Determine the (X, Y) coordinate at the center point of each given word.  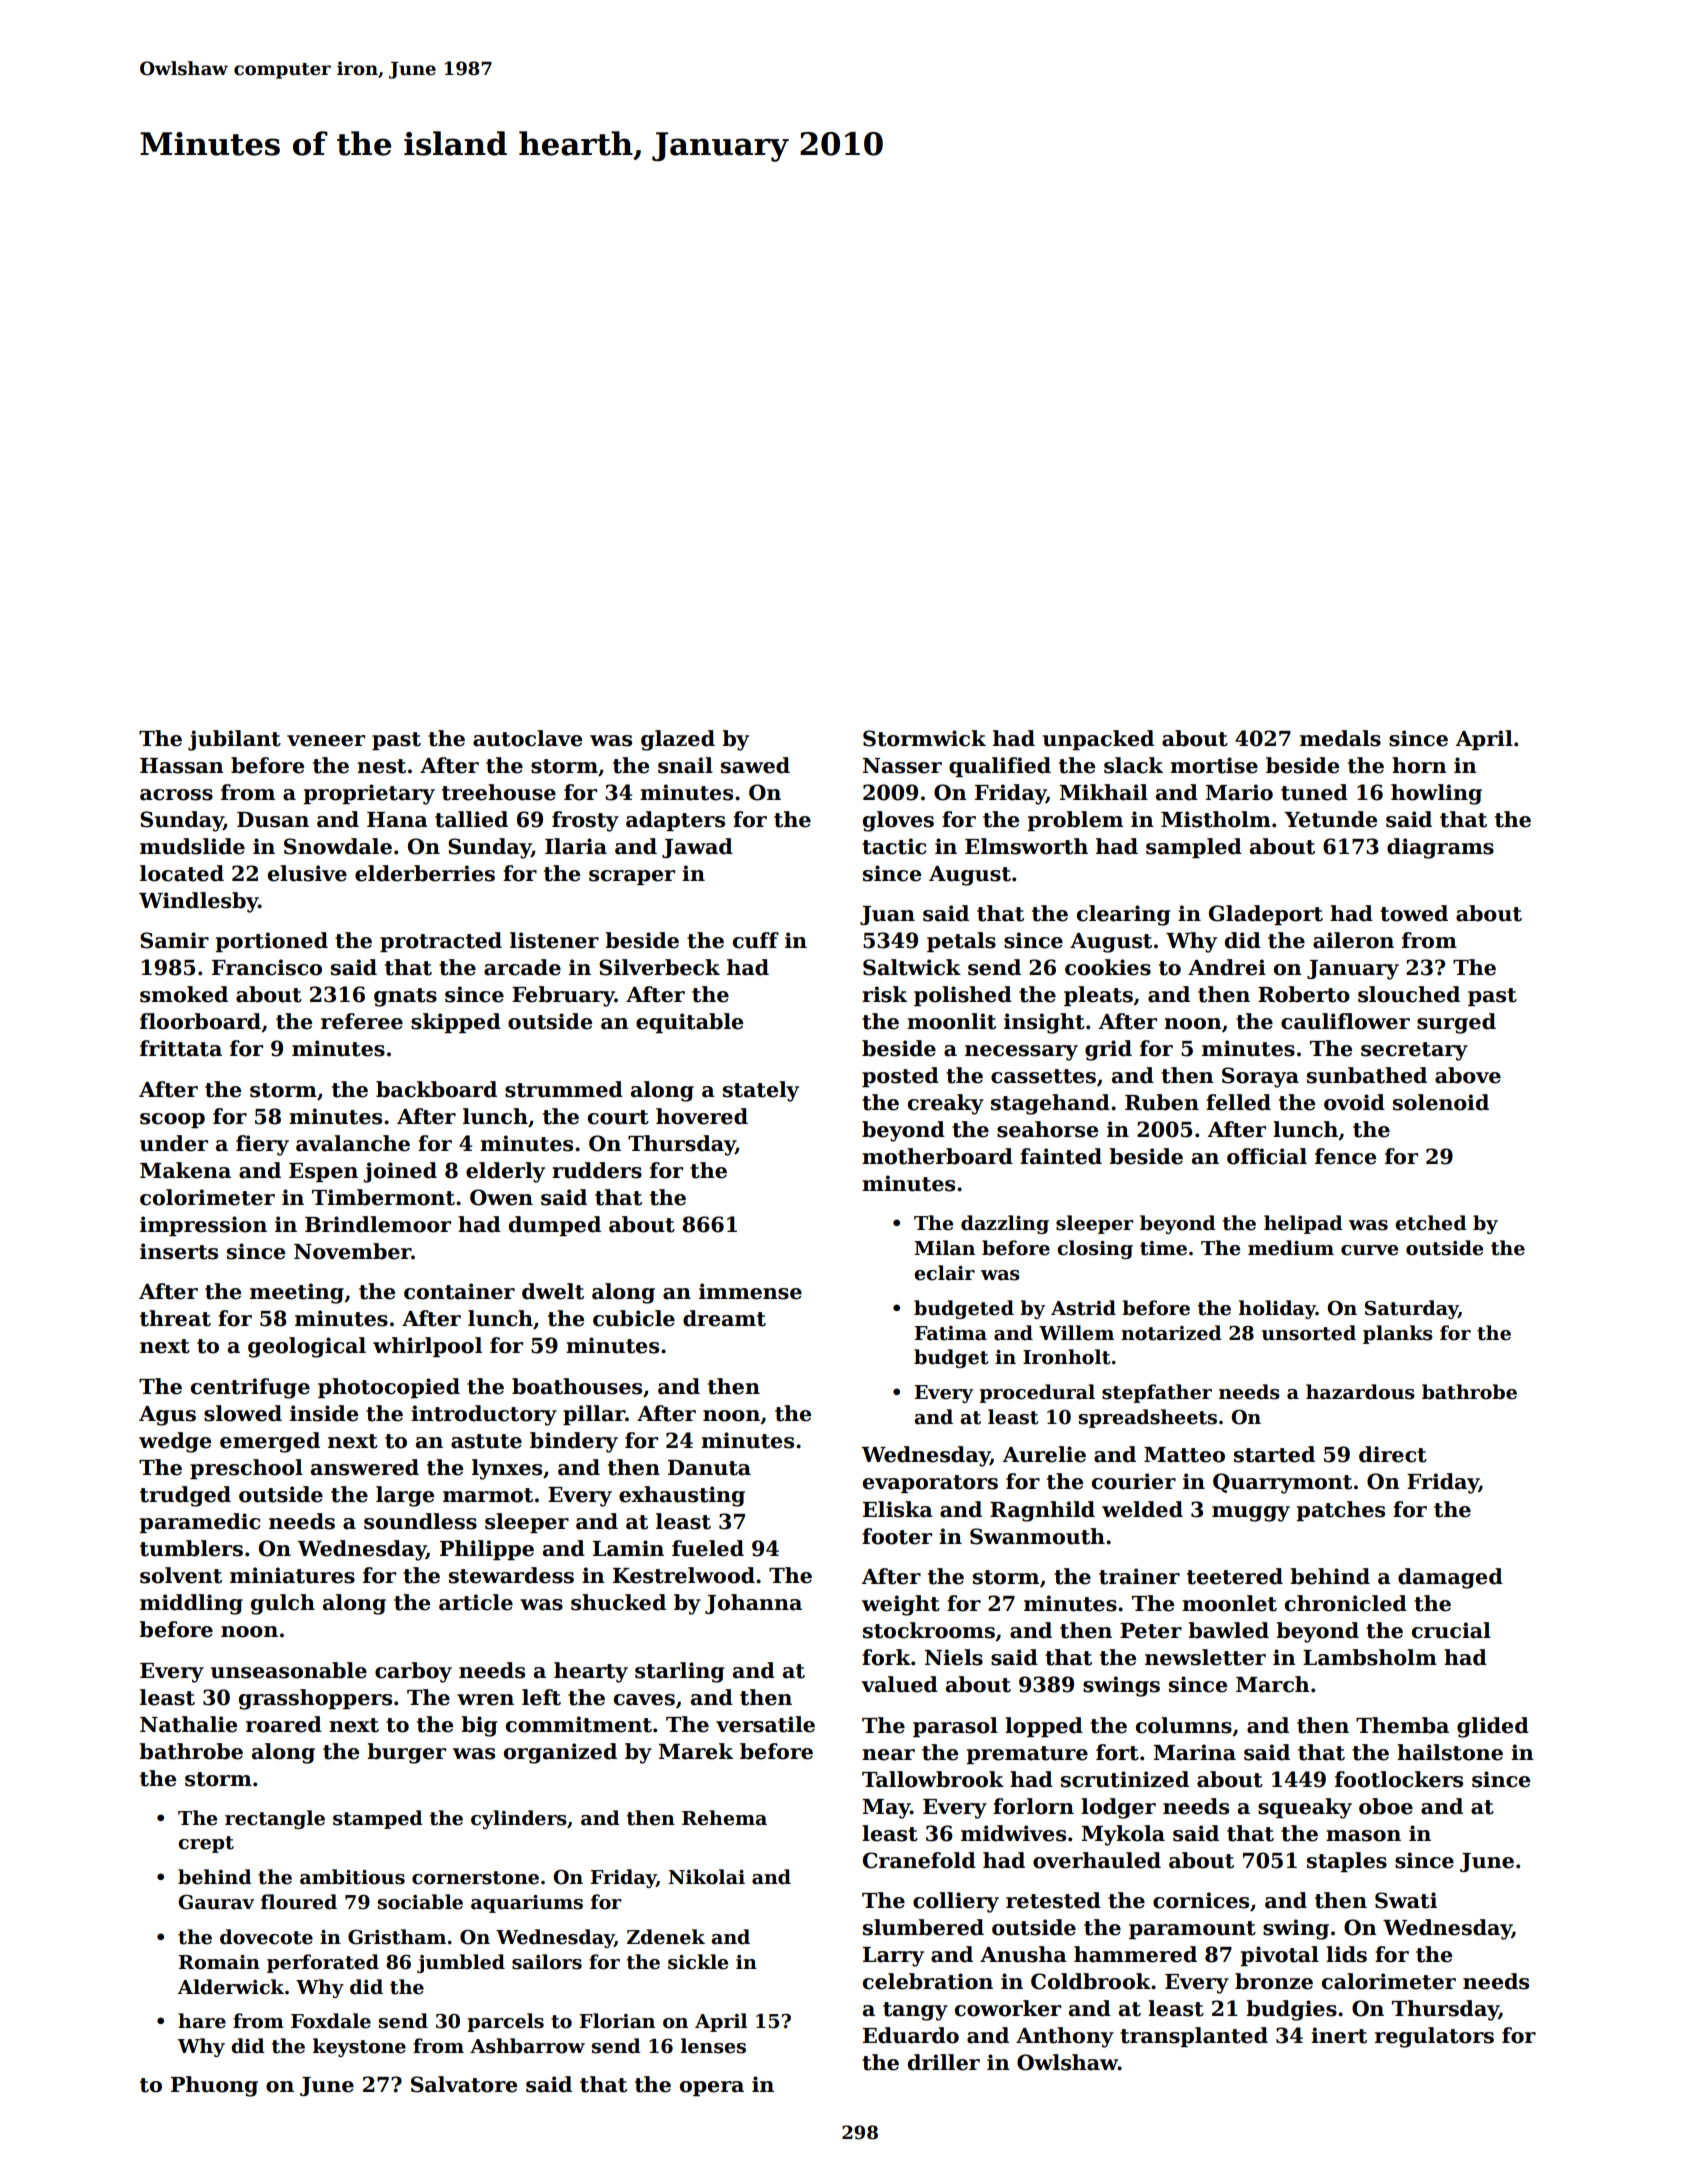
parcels (505, 2022)
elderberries (425, 873)
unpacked (1098, 740)
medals (1340, 738)
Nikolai (706, 1877)
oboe (1386, 1806)
